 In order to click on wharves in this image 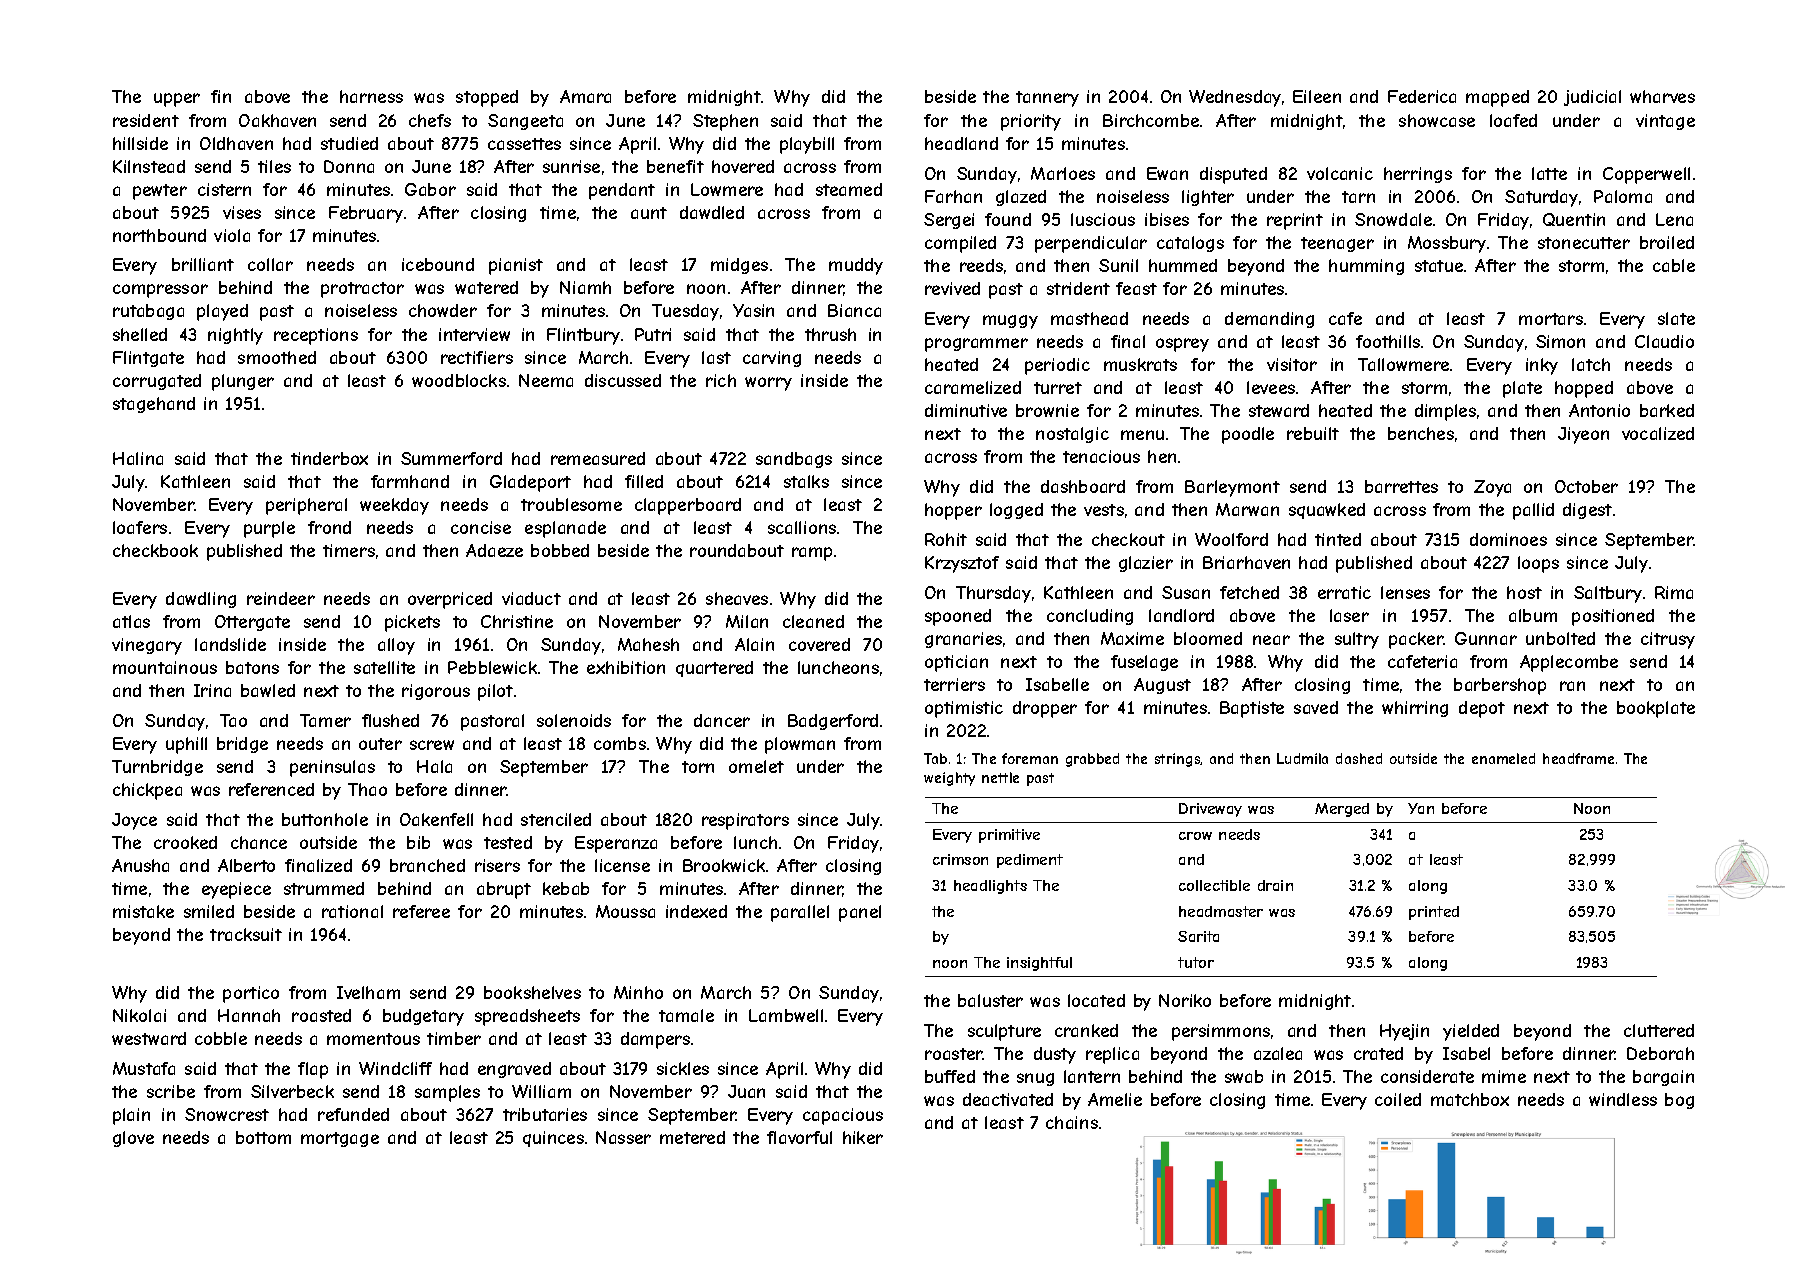, I will do `click(1662, 96)`.
